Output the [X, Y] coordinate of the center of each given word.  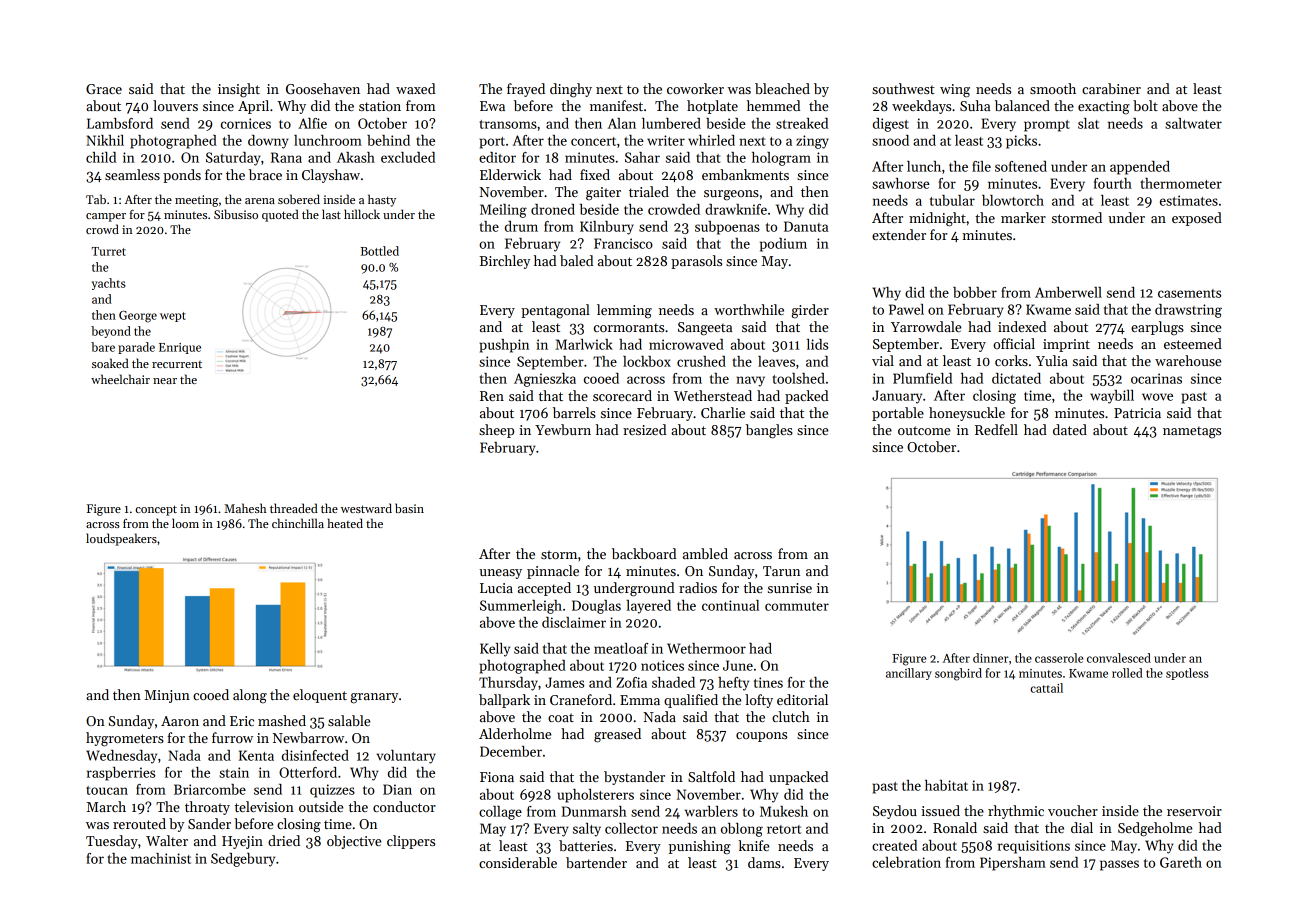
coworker [695, 88]
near [165, 381]
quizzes [332, 791]
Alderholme [515, 733]
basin [409, 508]
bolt [1145, 105]
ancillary [909, 674]
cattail [1046, 688]
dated [1070, 429]
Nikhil [105, 140]
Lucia [496, 588]
